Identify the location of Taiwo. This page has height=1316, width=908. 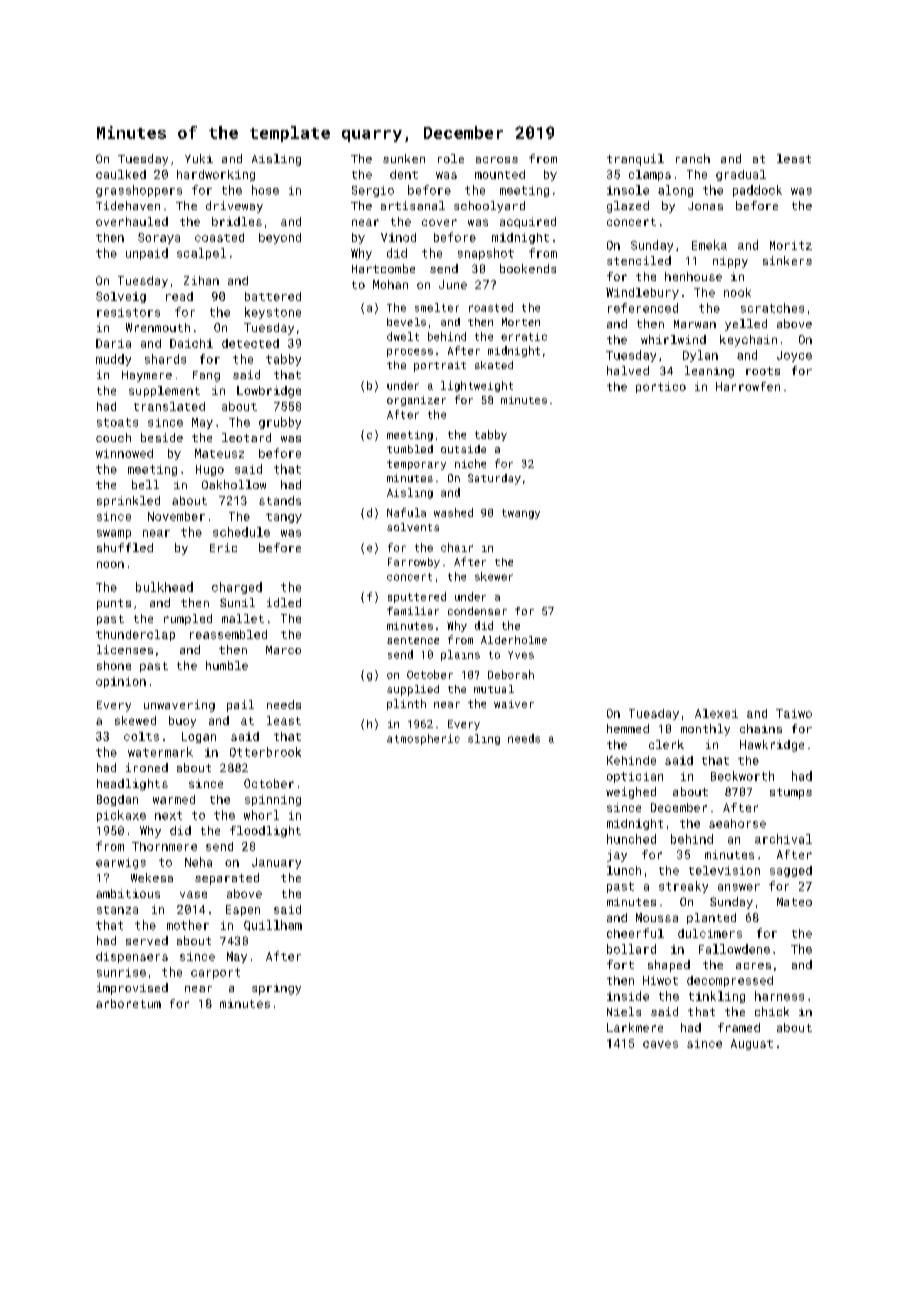
(794, 713).
